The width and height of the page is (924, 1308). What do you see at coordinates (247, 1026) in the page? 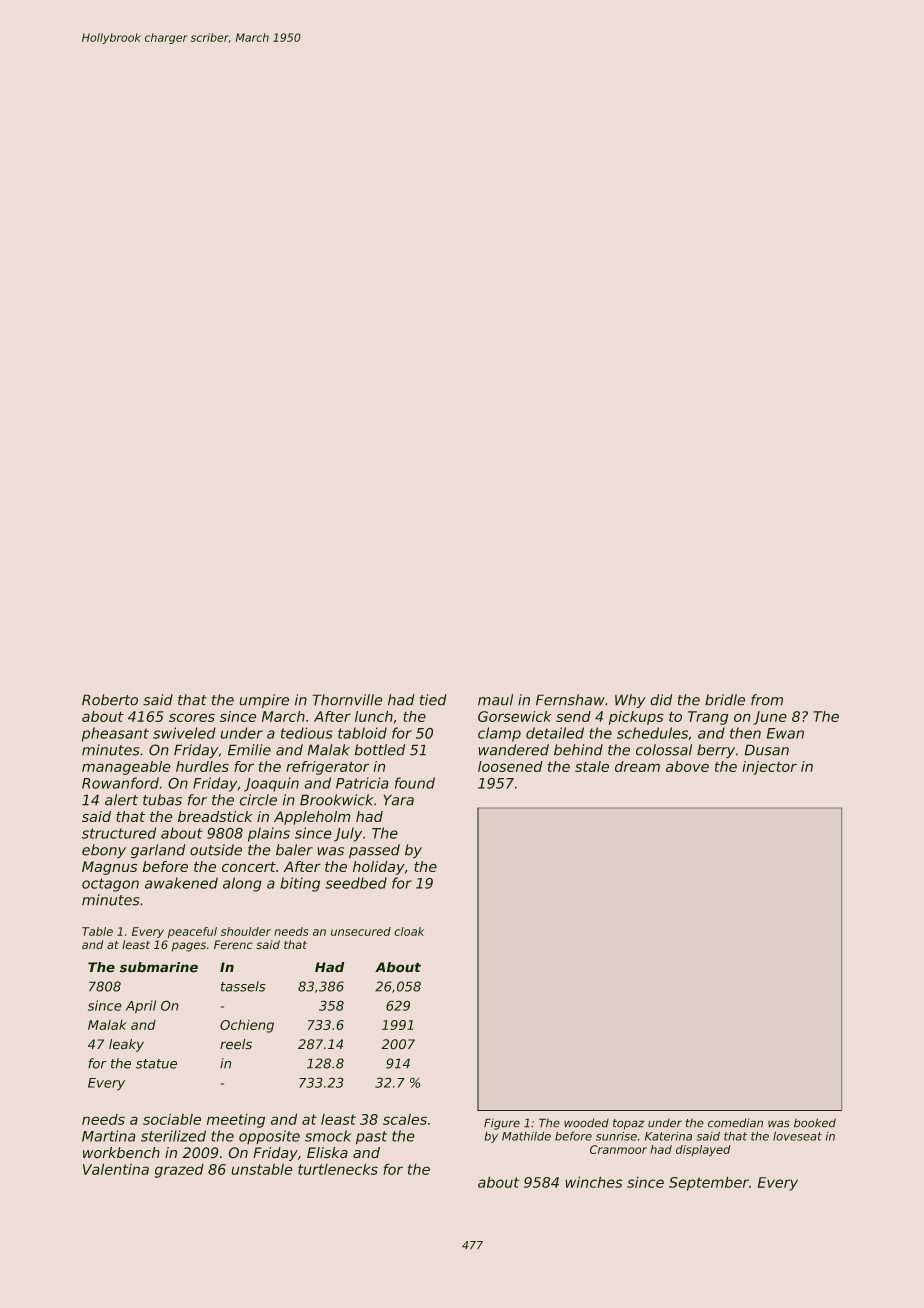
I see `Ochieng` at bounding box center [247, 1026].
